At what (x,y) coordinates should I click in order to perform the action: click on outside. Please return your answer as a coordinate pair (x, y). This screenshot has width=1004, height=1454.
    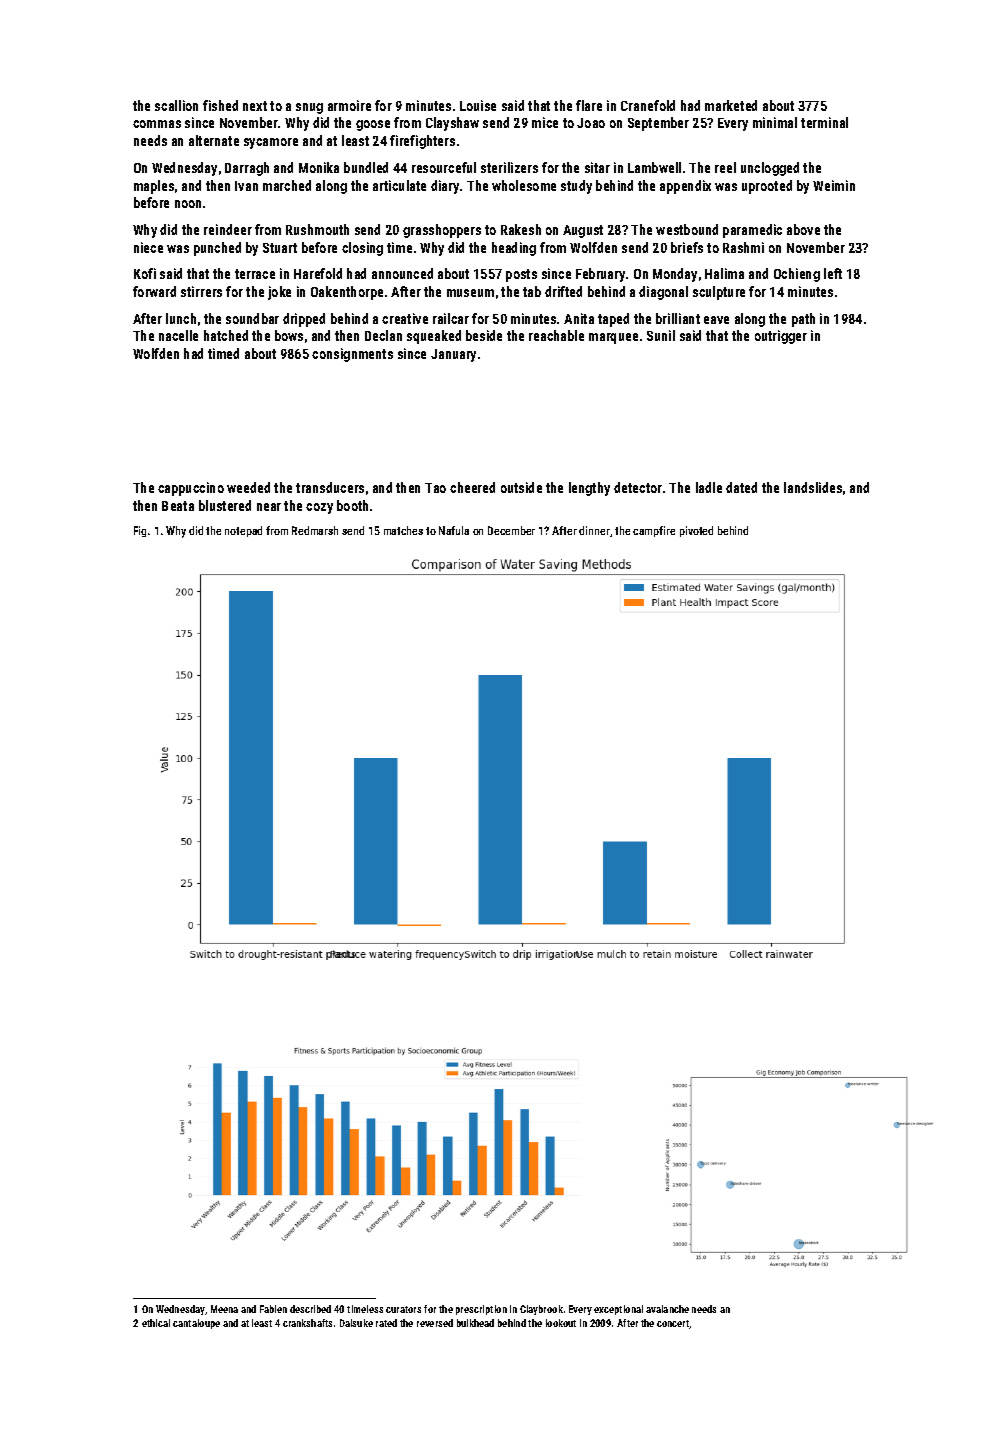
    Looking at the image, I should click on (521, 487).
